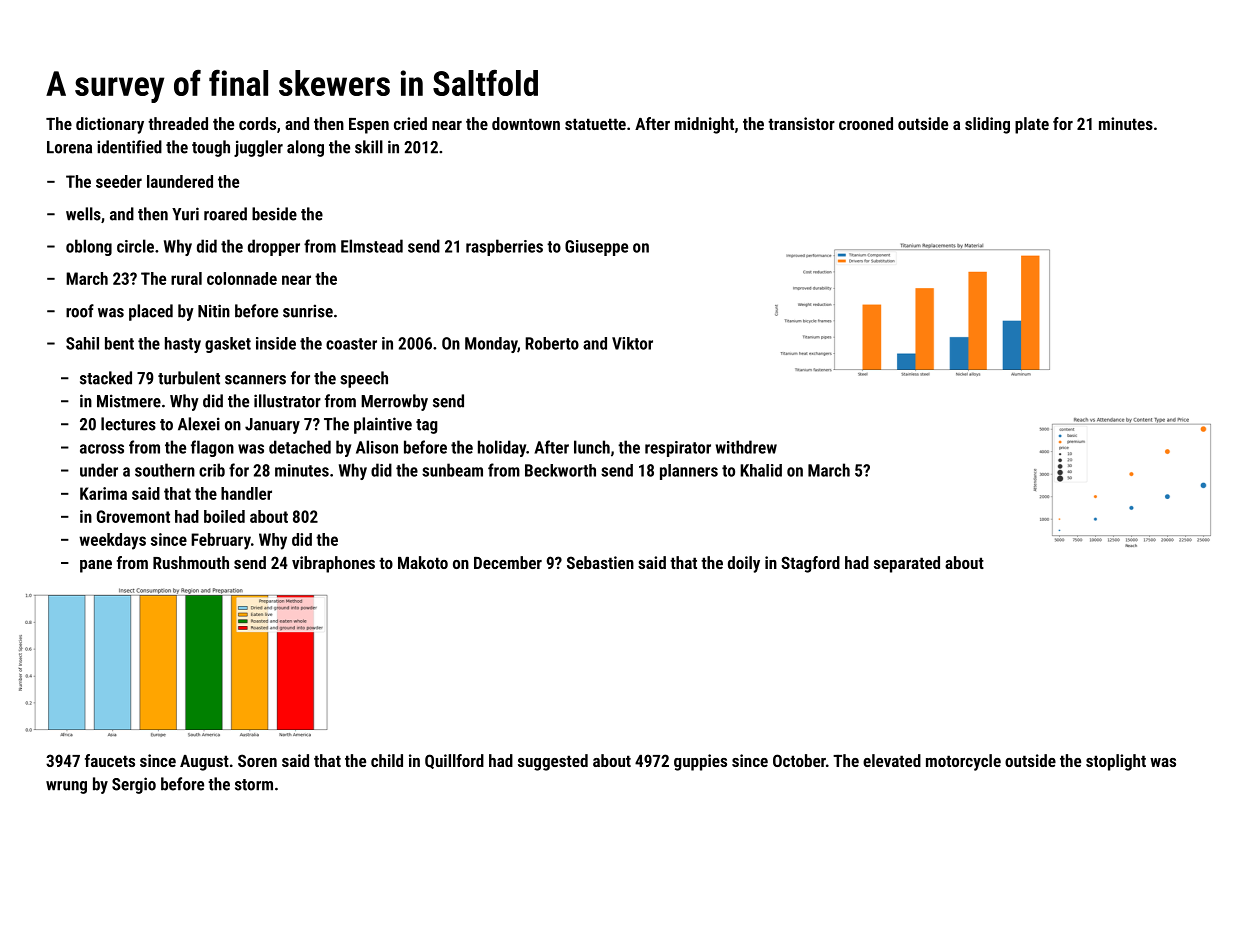 The image size is (1233, 952). What do you see at coordinates (110, 125) in the document?
I see `dictionary` at bounding box center [110, 125].
